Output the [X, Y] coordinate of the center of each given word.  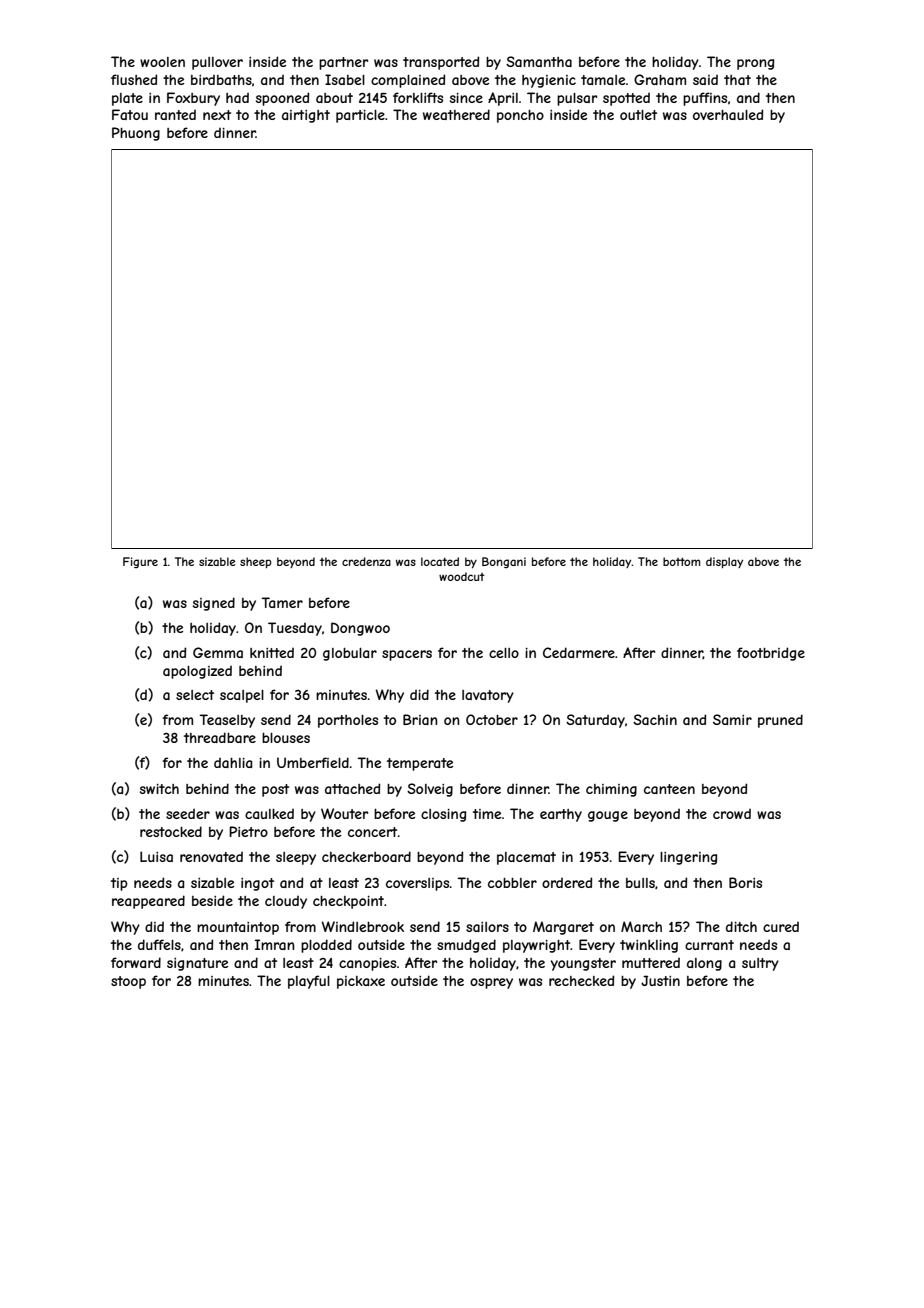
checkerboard [366, 856]
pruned [780, 721]
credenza [366, 561]
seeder [188, 814]
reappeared [148, 902]
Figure [140, 562]
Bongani [504, 562]
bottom [681, 561]
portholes [348, 721]
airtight [306, 116]
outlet [638, 115]
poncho [520, 116]
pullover [217, 63]
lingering [688, 858]
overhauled [728, 114]
